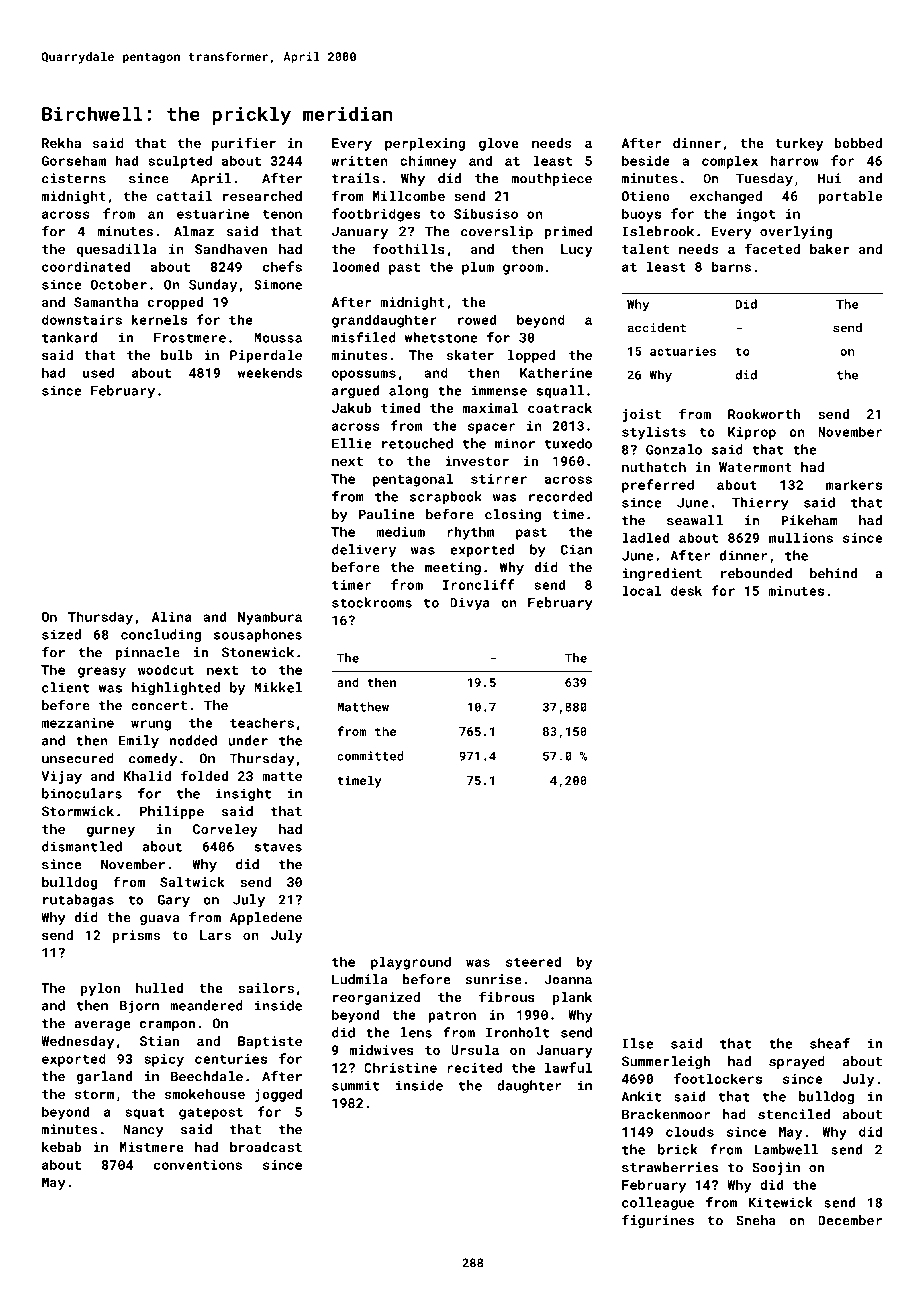 The image size is (924, 1308). What do you see at coordinates (666, 1062) in the screenshot?
I see `Summerleigh` at bounding box center [666, 1062].
